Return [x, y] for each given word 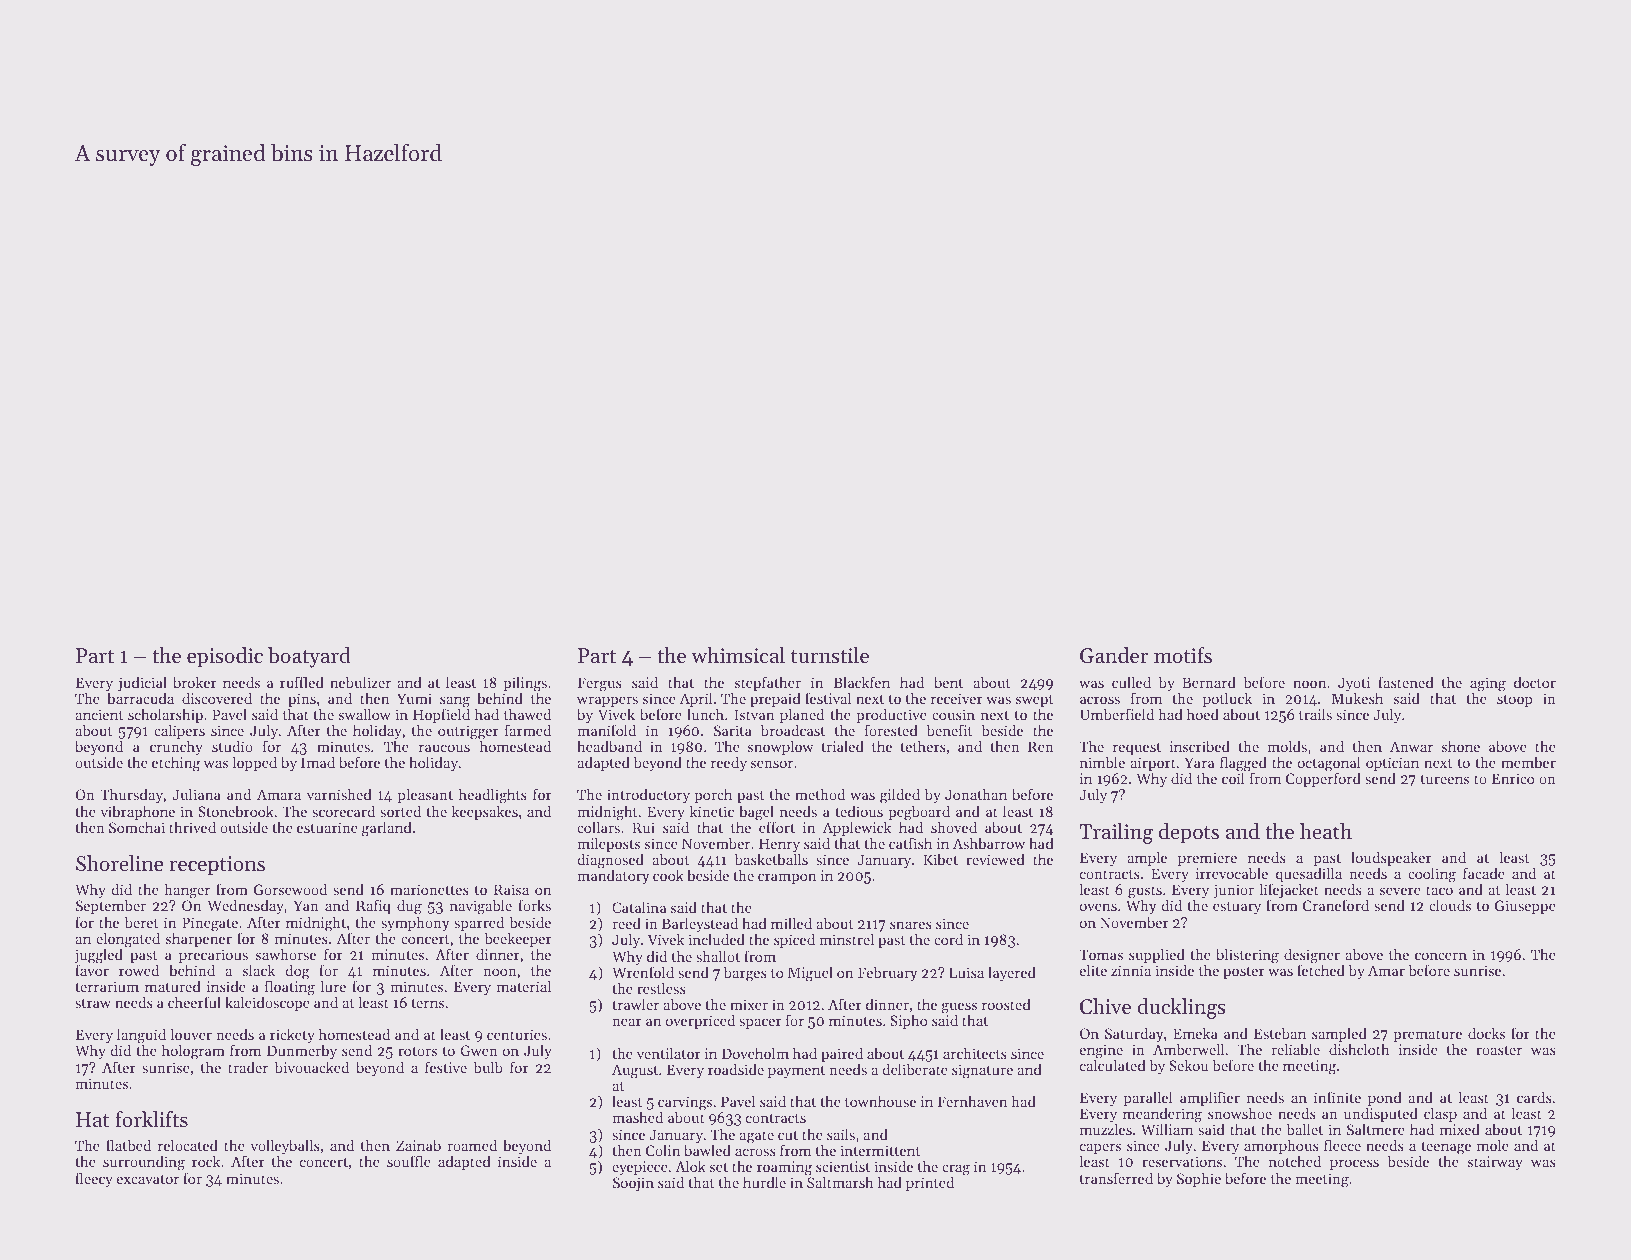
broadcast [793, 730]
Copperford [1323, 780]
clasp [1440, 1115]
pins [302, 700]
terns [427, 1003]
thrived [192, 827]
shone [1461, 746]
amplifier [1210, 1098]
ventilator [669, 1053]
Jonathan [976, 794]
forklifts [152, 1119]
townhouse [880, 1101]
